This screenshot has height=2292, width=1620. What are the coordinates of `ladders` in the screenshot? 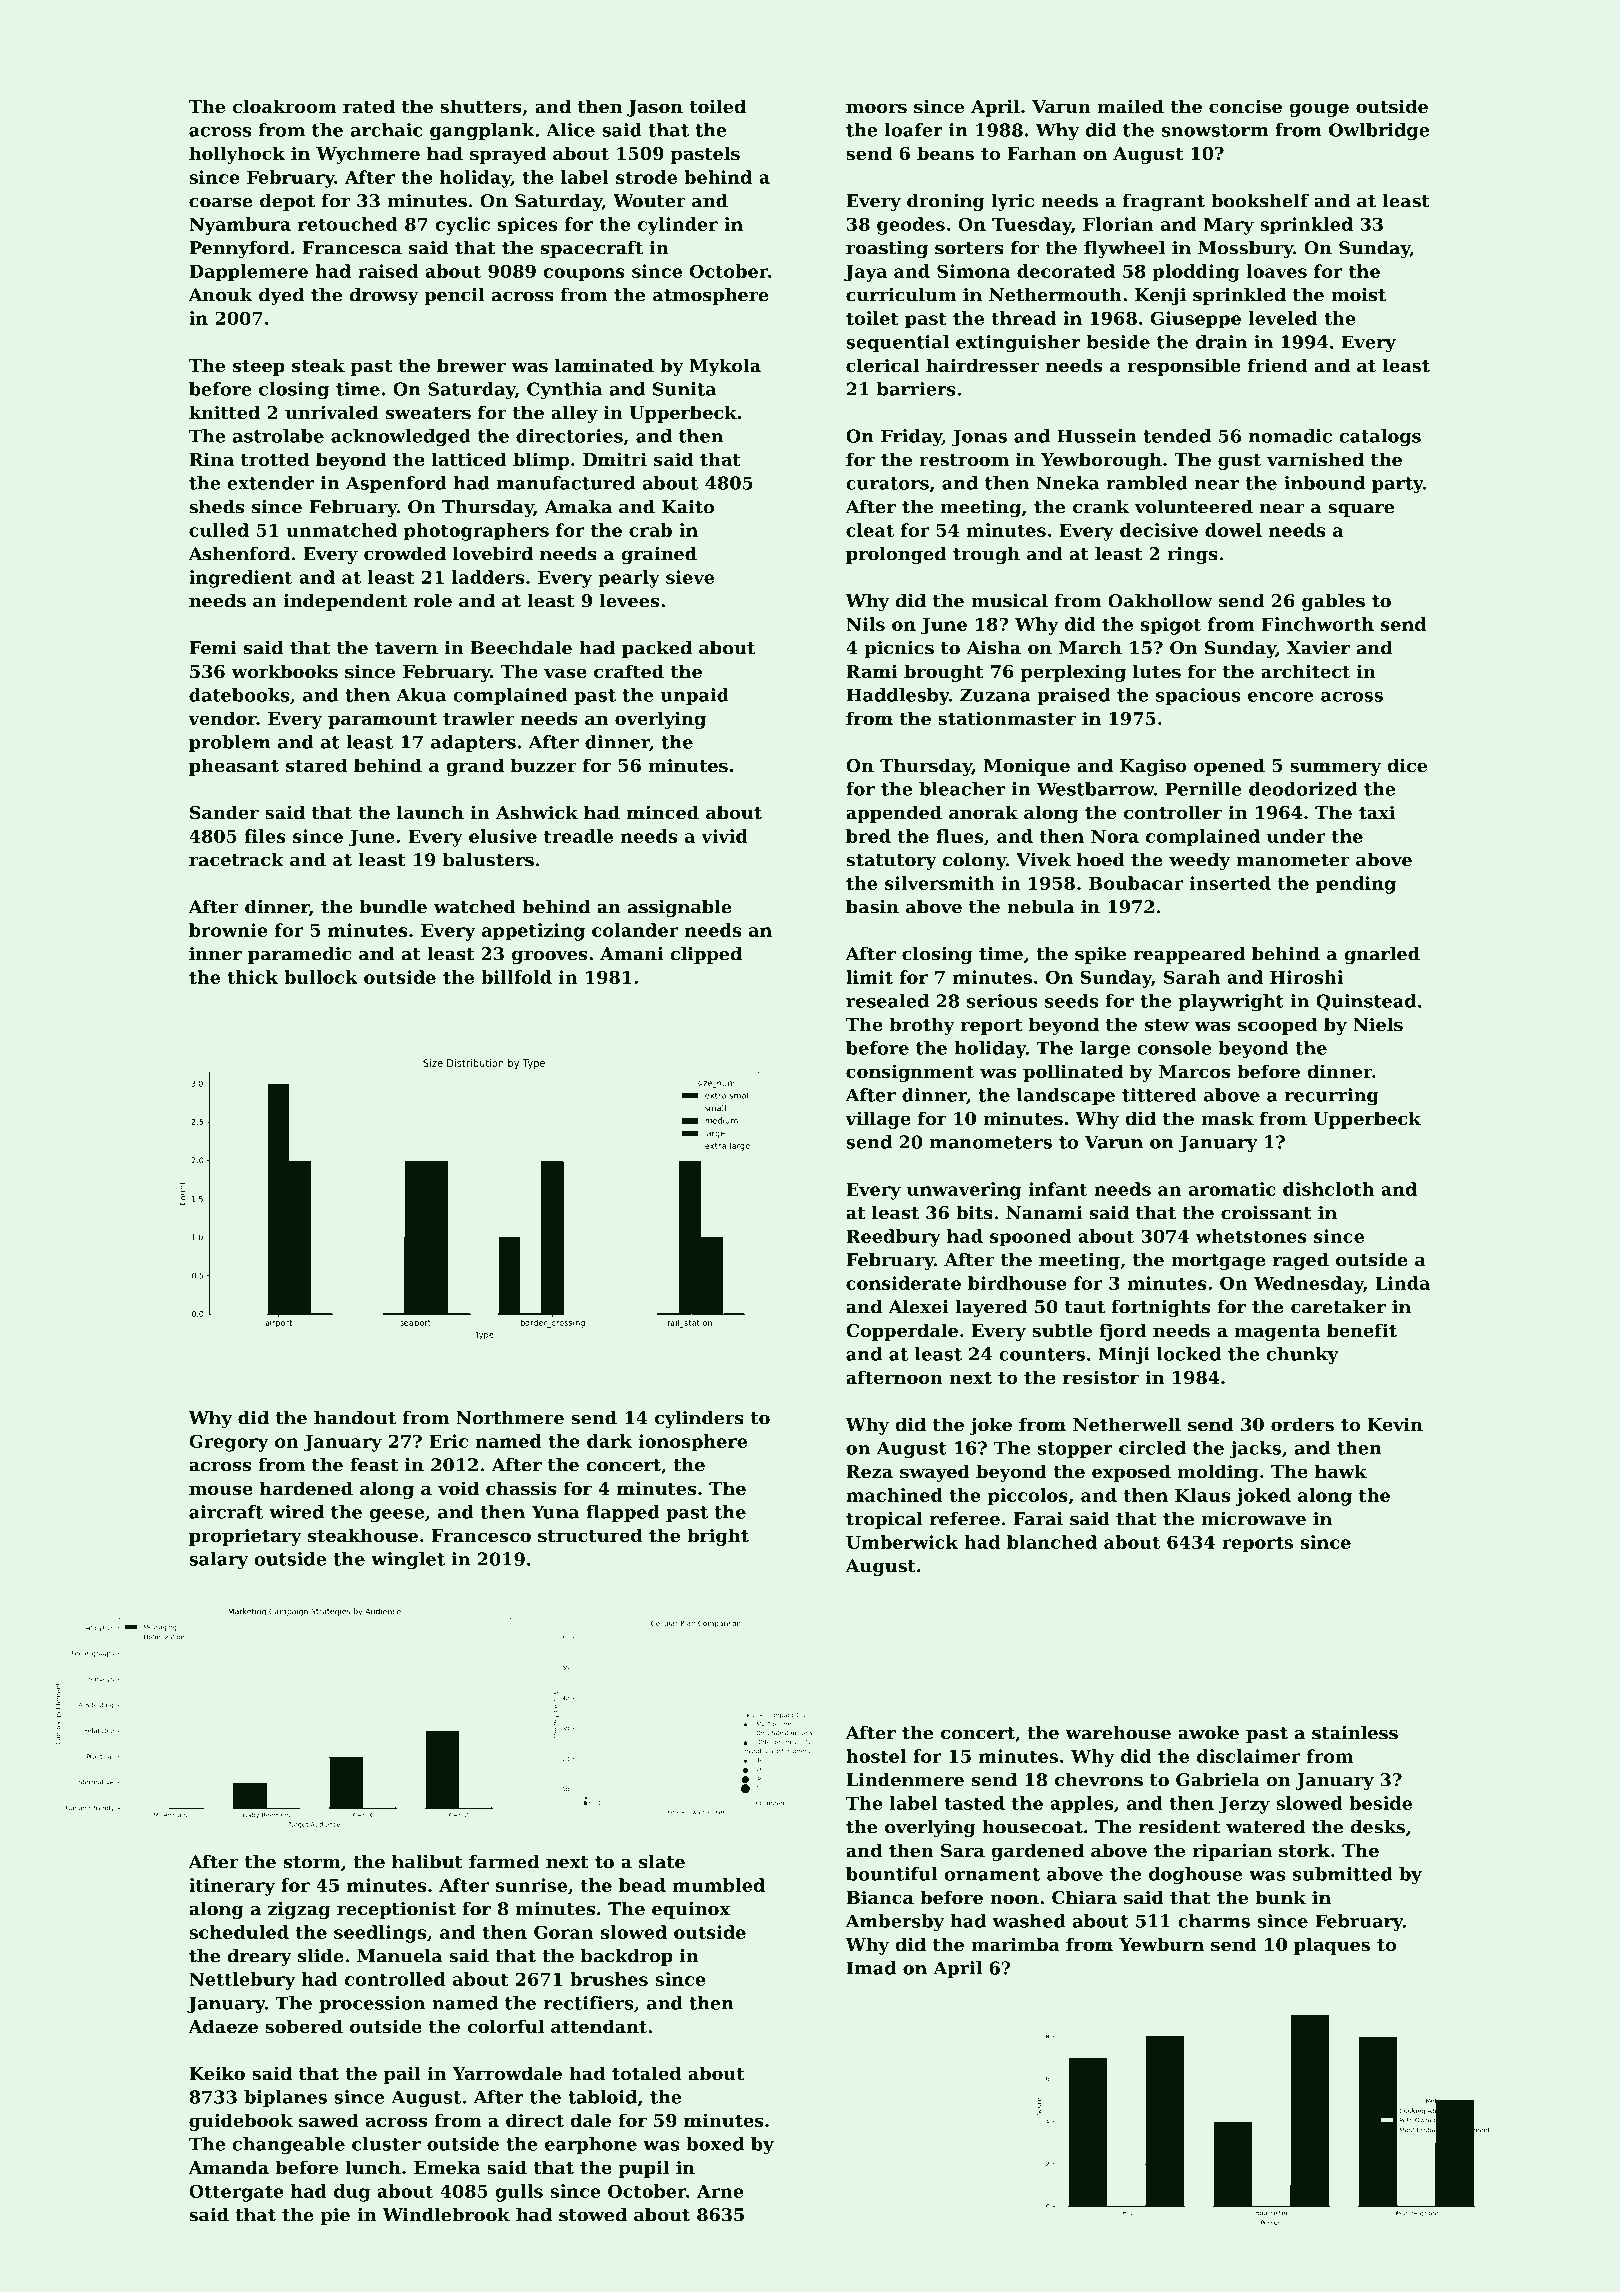 It's located at (488, 577).
